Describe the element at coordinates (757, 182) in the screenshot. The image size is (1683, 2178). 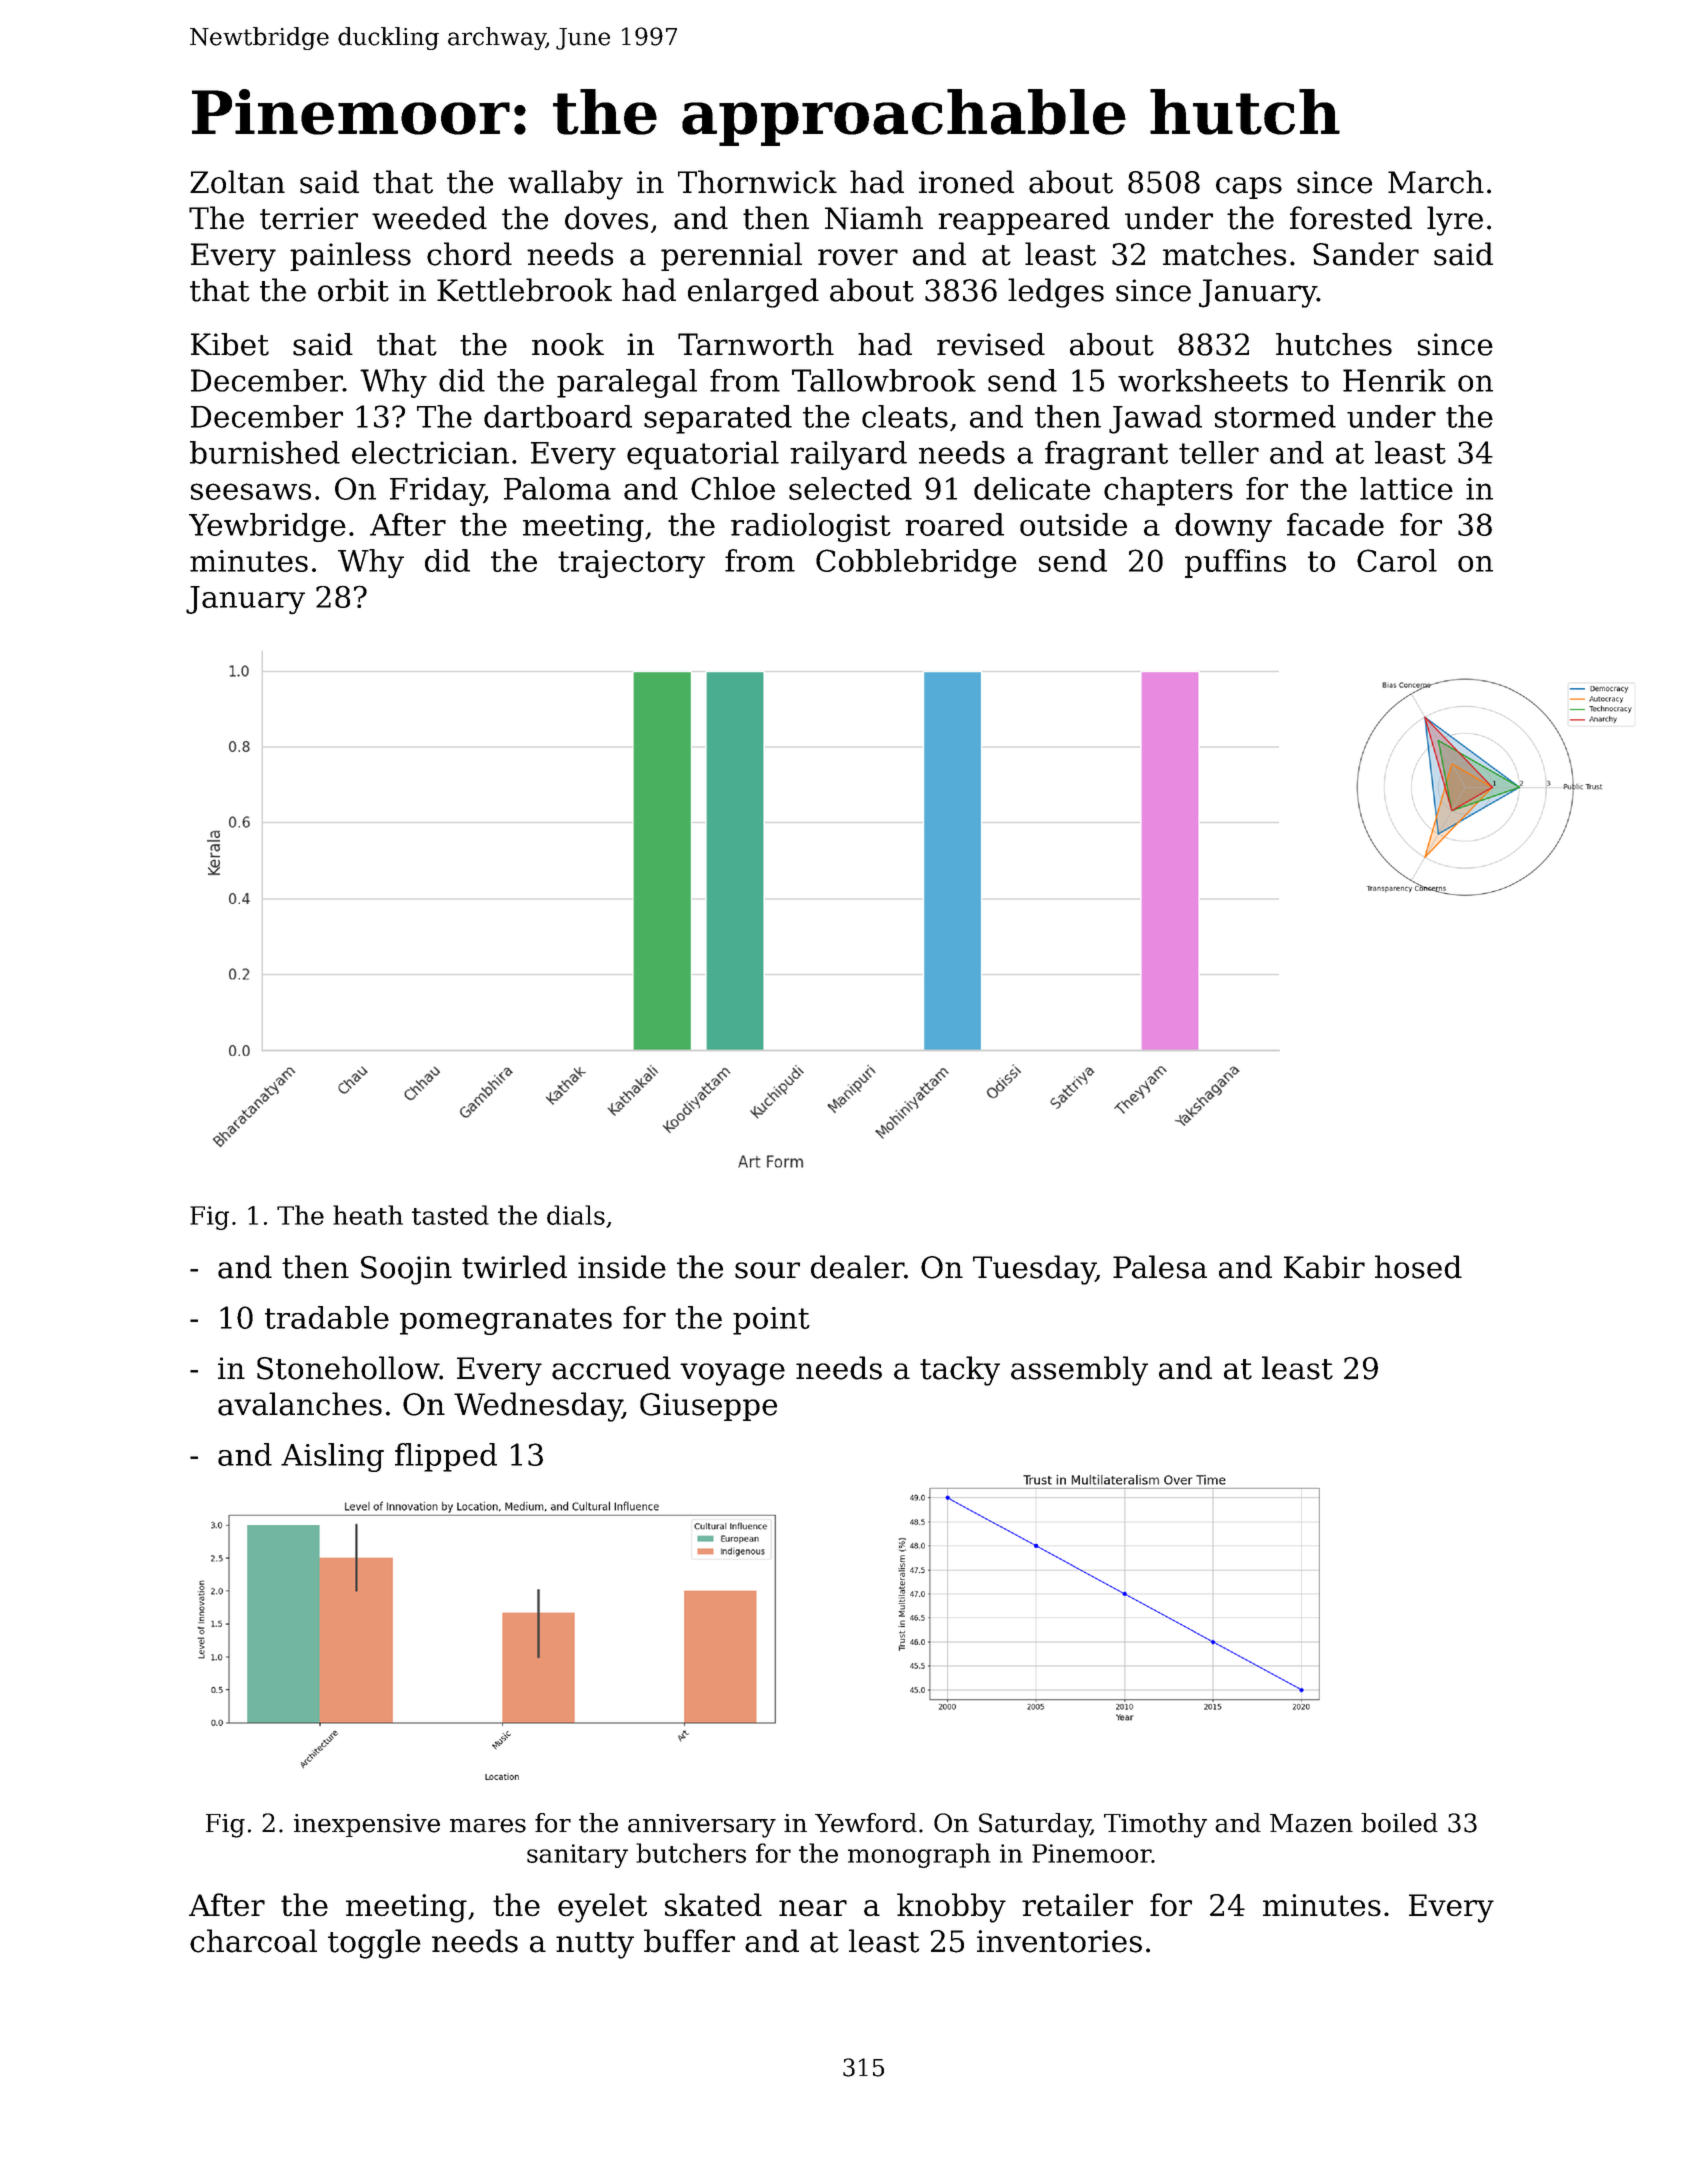
I see `Thornwick` at that location.
